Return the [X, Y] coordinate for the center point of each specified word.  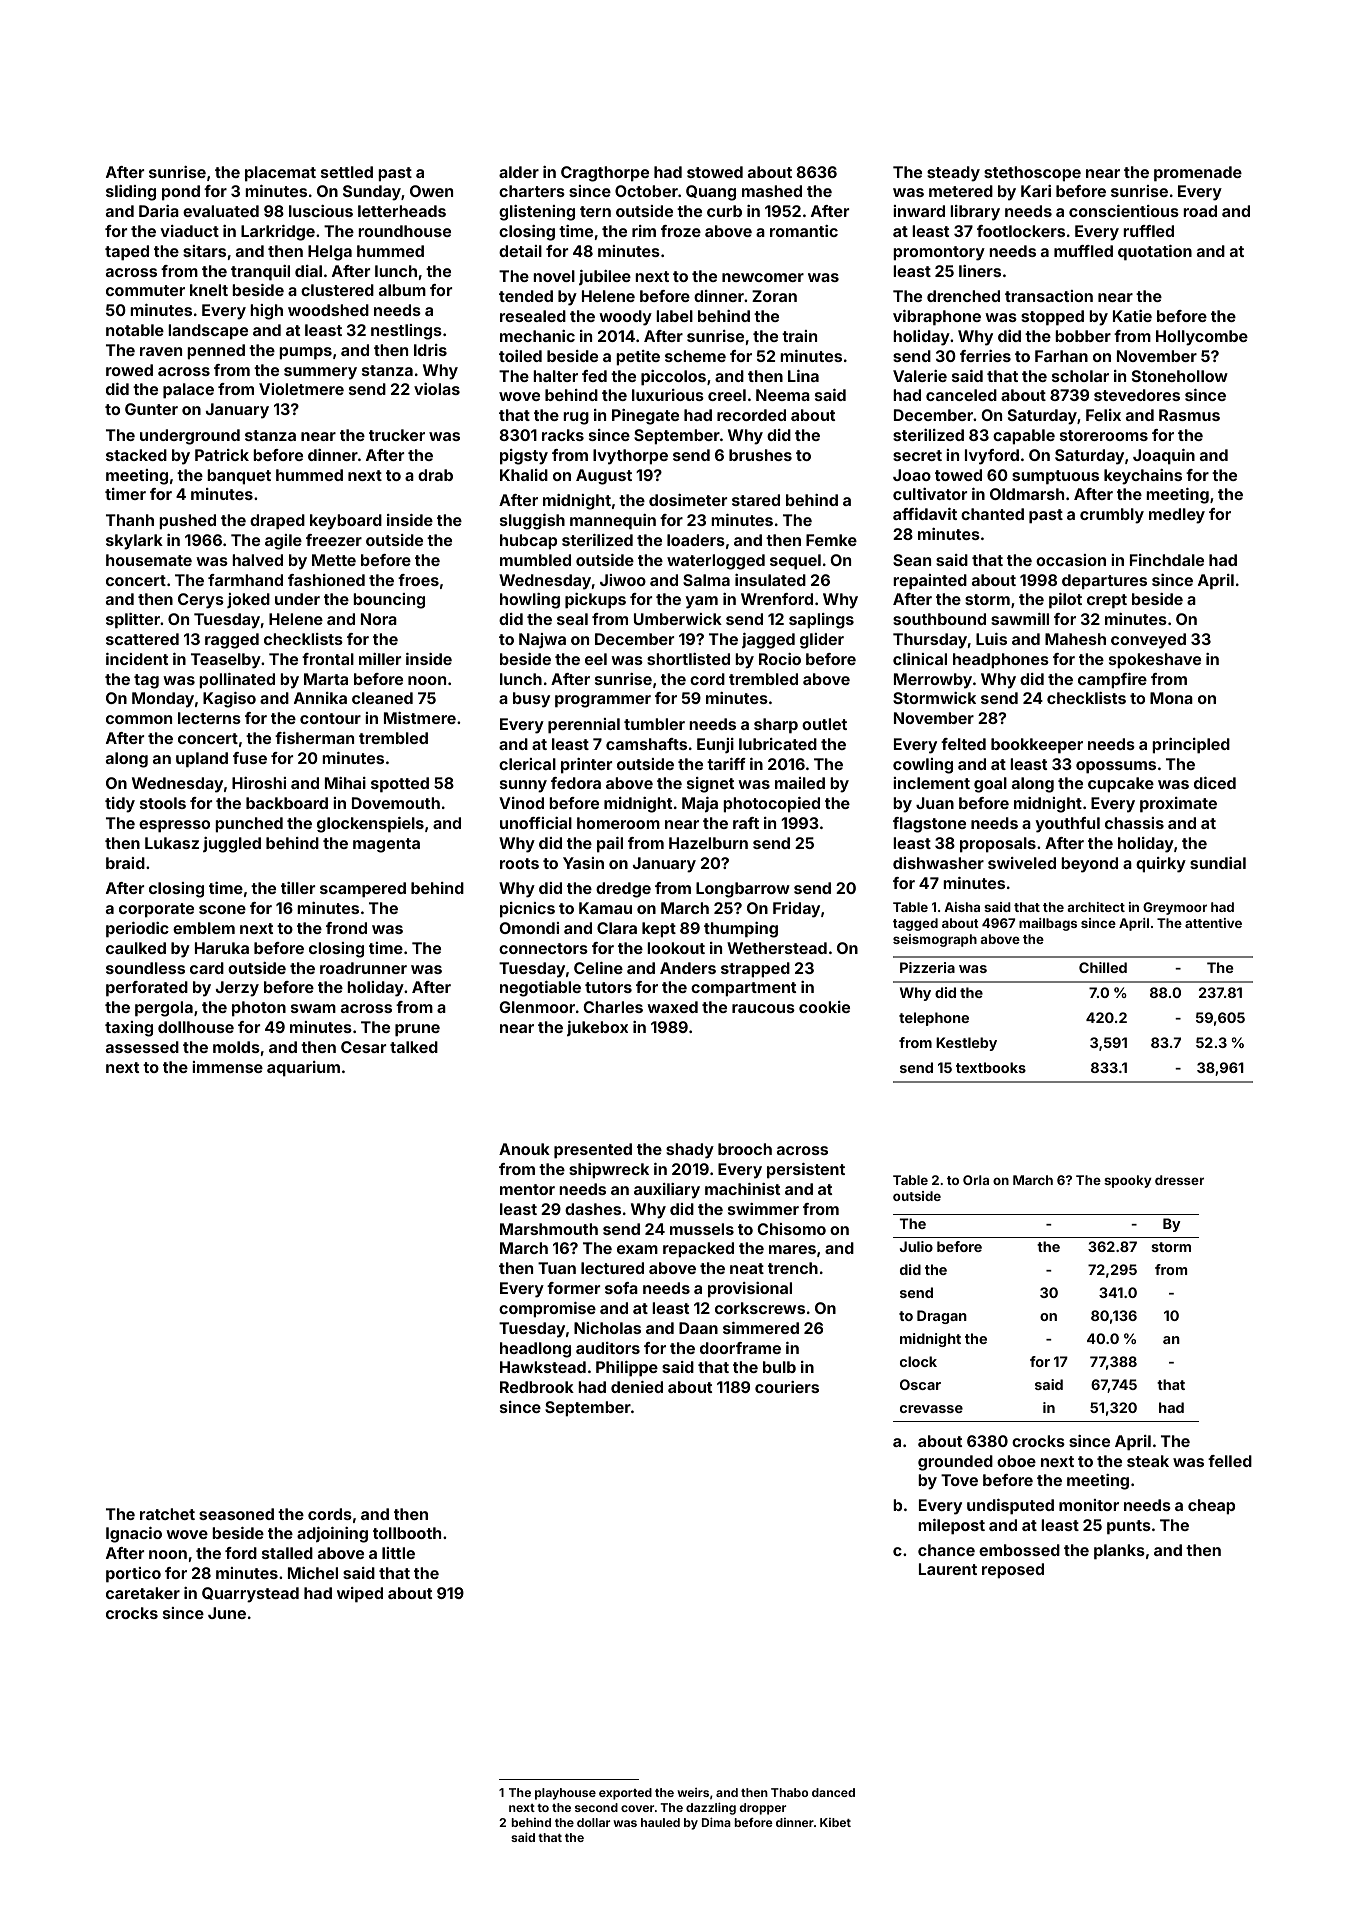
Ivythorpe [630, 457]
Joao [912, 475]
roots [519, 863]
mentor [527, 1189]
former [573, 1288]
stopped [1052, 318]
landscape [208, 332]
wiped [360, 1595]
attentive [1213, 923]
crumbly [1112, 516]
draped [277, 522]
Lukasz [172, 843]
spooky [1128, 1181]
